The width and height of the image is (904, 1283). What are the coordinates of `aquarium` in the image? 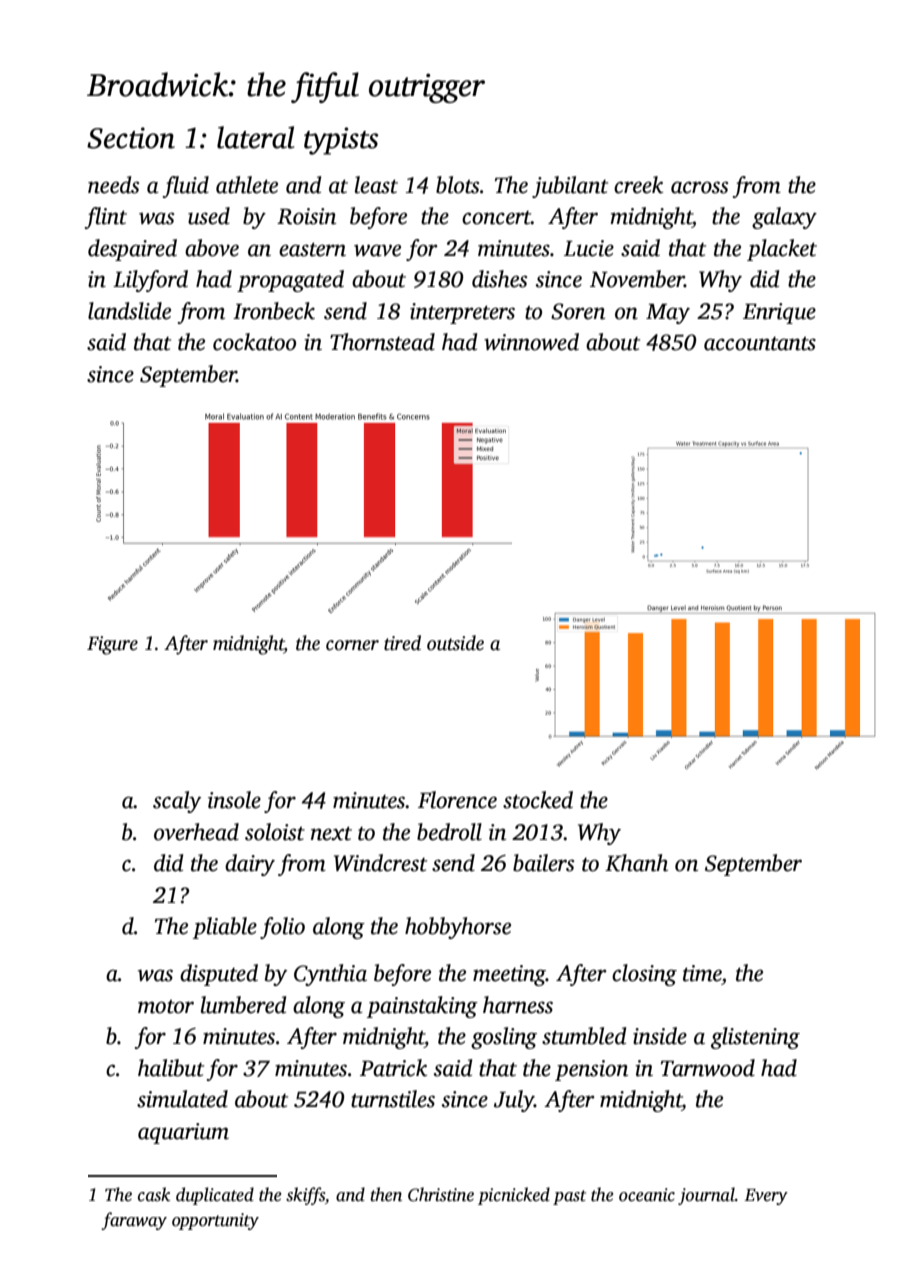 It's located at (183, 1133).
